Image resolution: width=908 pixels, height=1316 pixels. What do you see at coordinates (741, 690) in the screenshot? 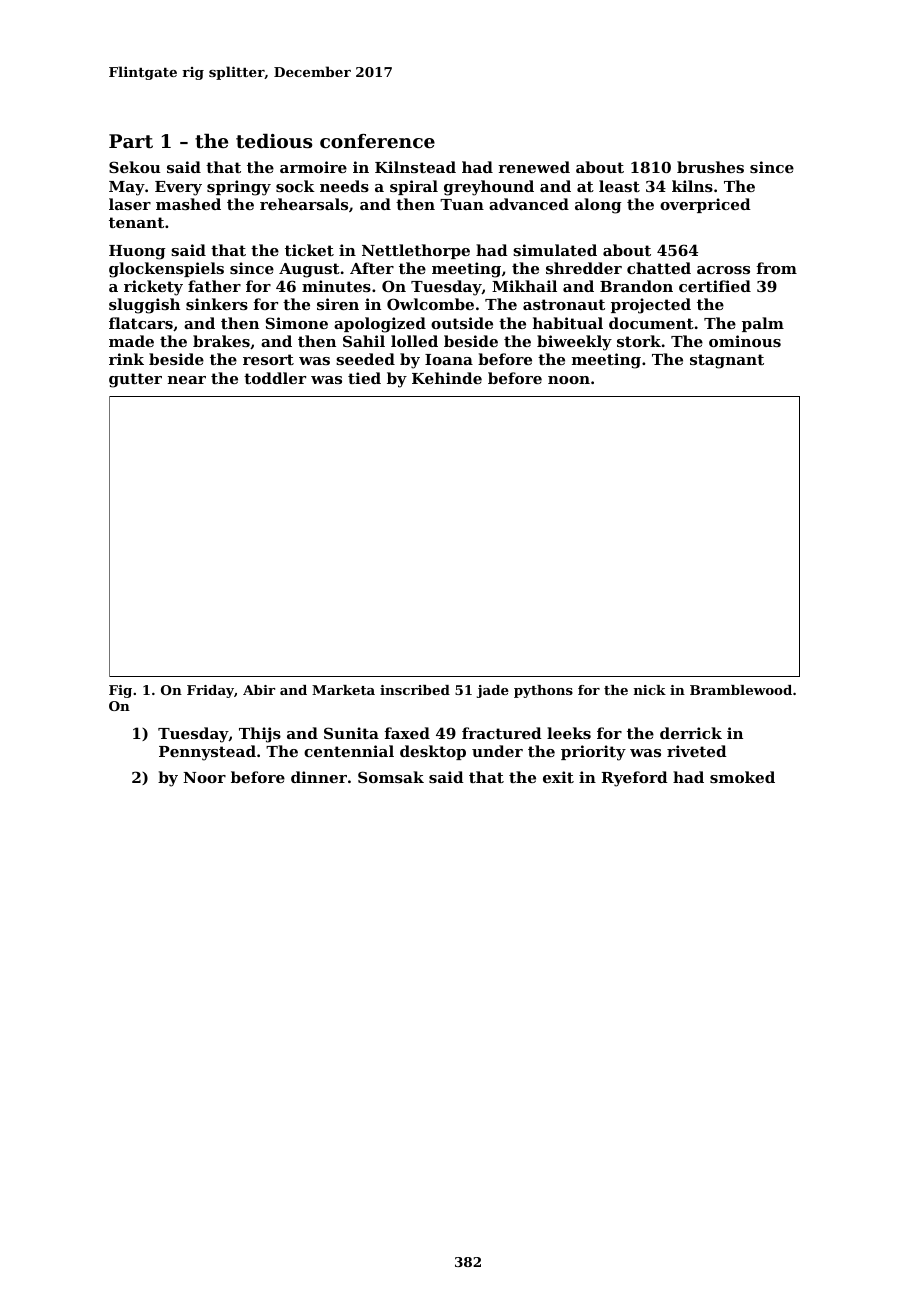
I see `Bramblewood` at bounding box center [741, 690].
